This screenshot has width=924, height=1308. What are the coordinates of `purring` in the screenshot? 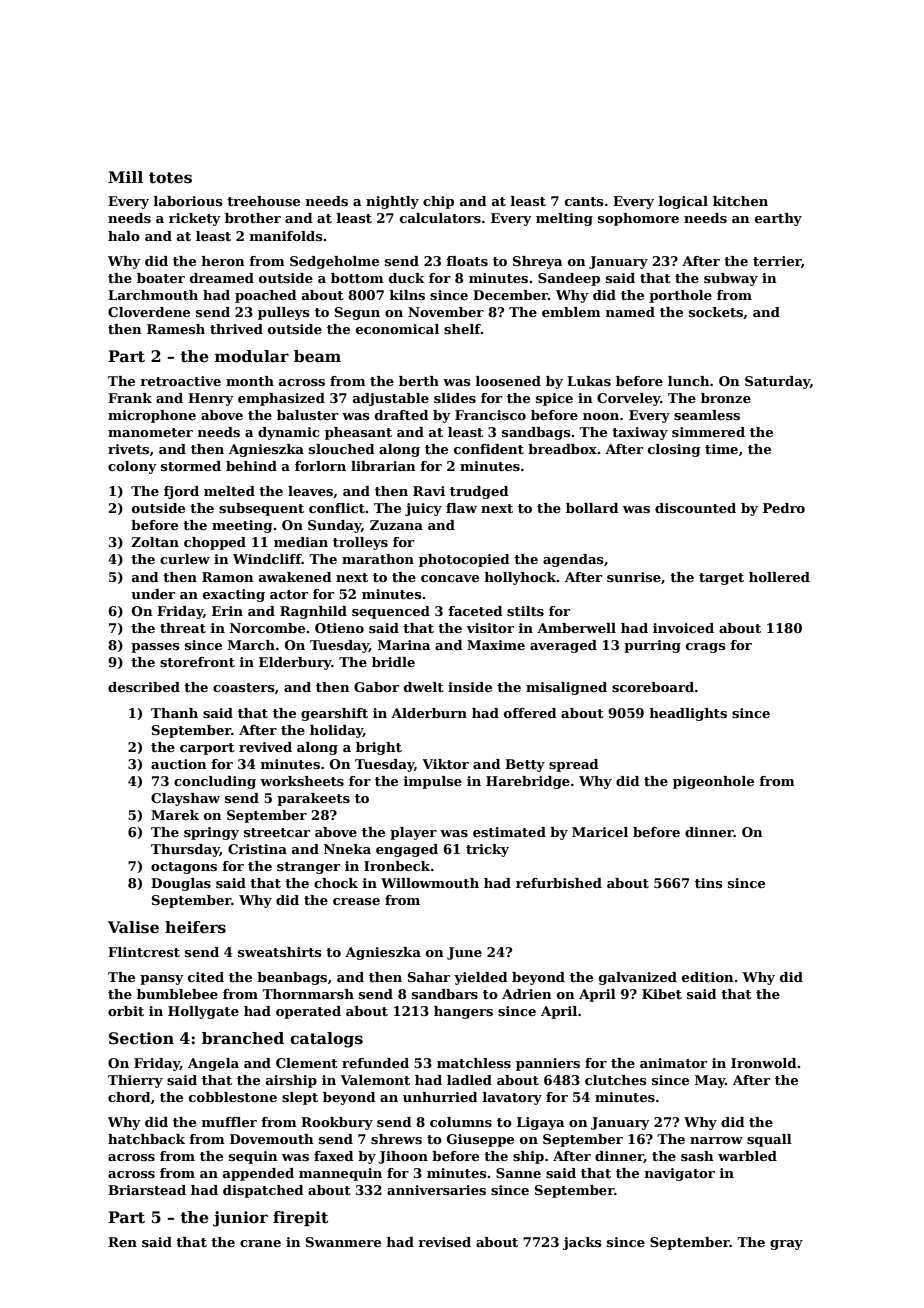 It's located at (652, 646).
